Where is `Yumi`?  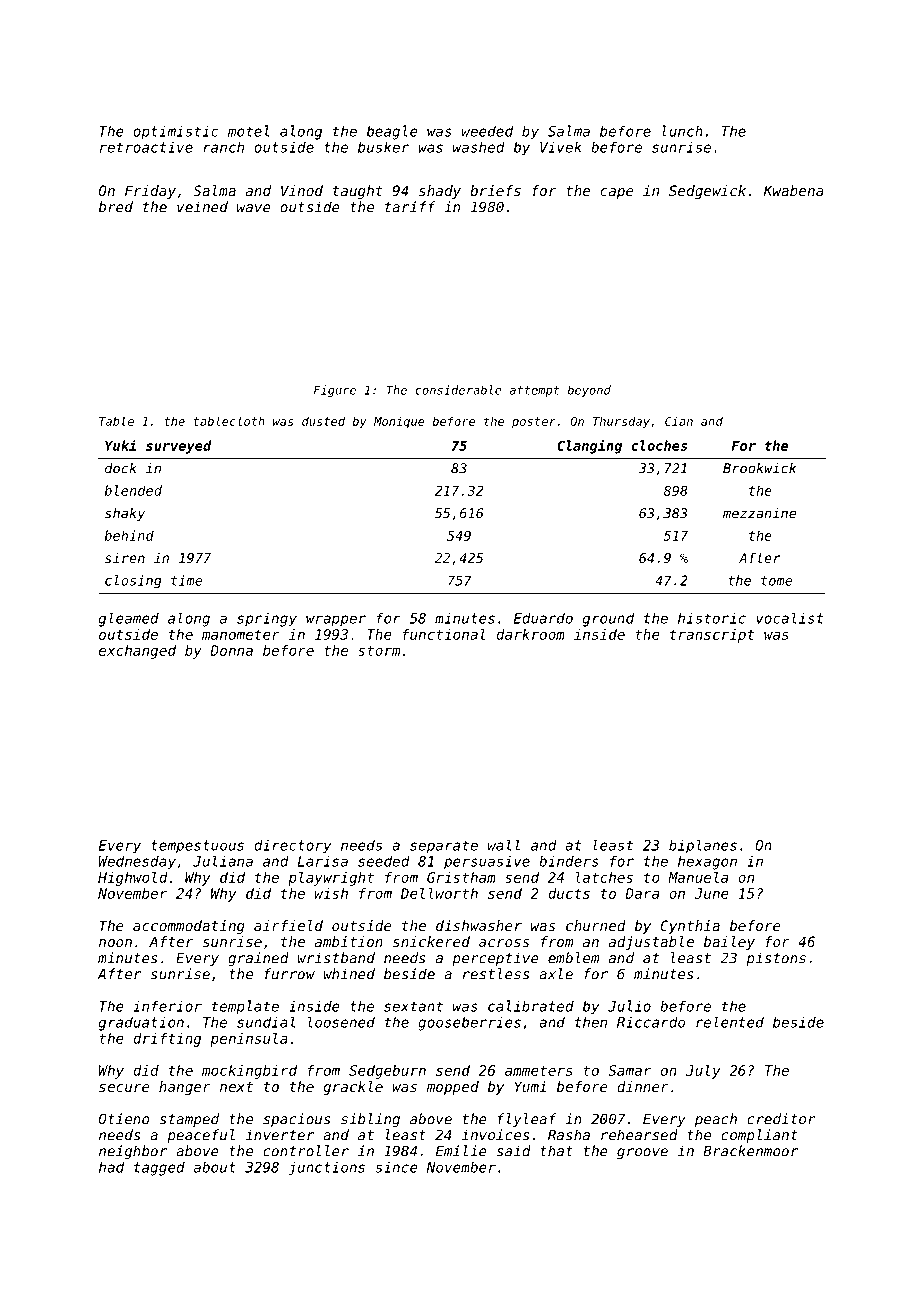
Yumi is located at coordinates (530, 1086).
